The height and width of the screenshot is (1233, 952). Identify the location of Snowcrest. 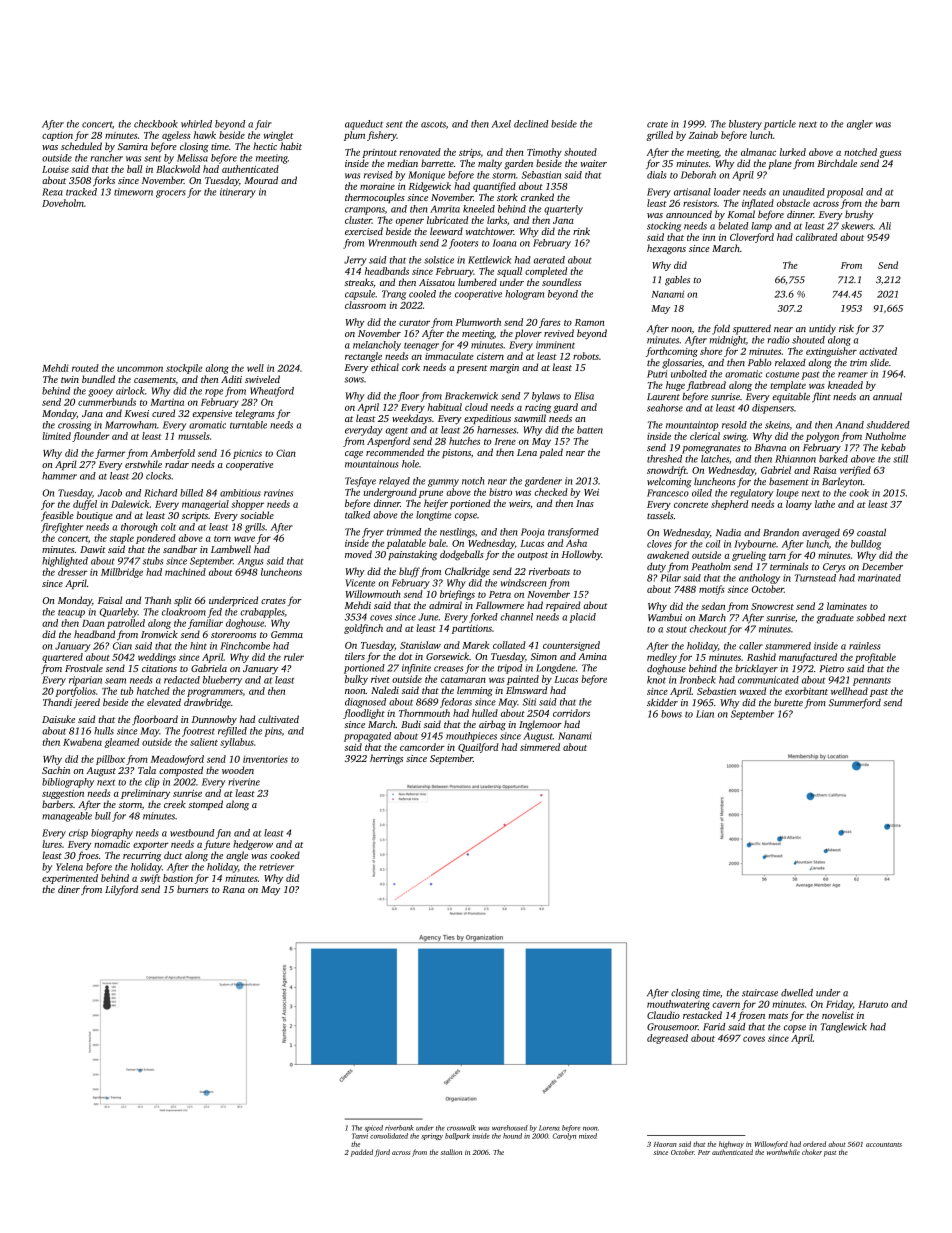
(772, 606).
